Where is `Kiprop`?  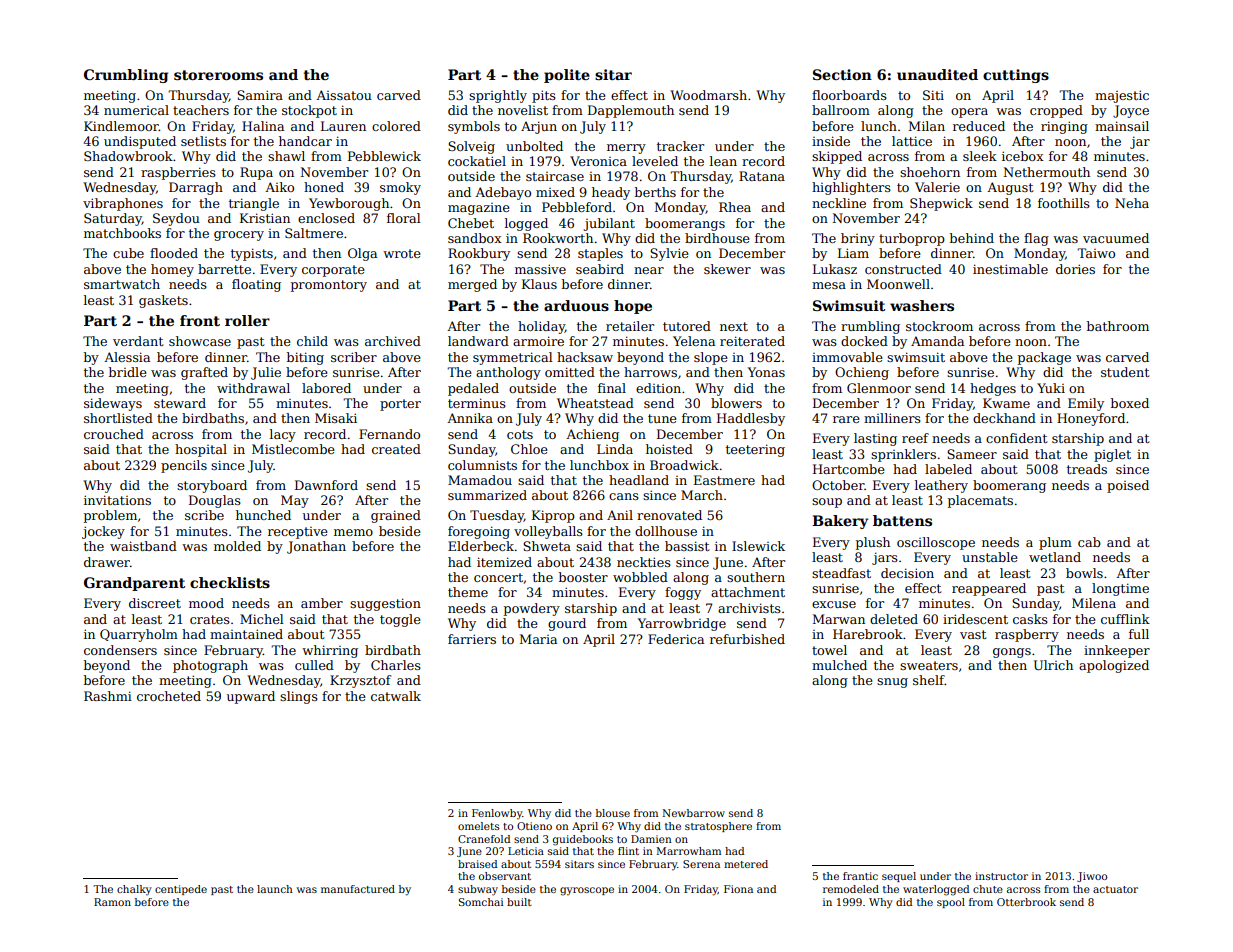 Kiprop is located at coordinates (553, 516).
